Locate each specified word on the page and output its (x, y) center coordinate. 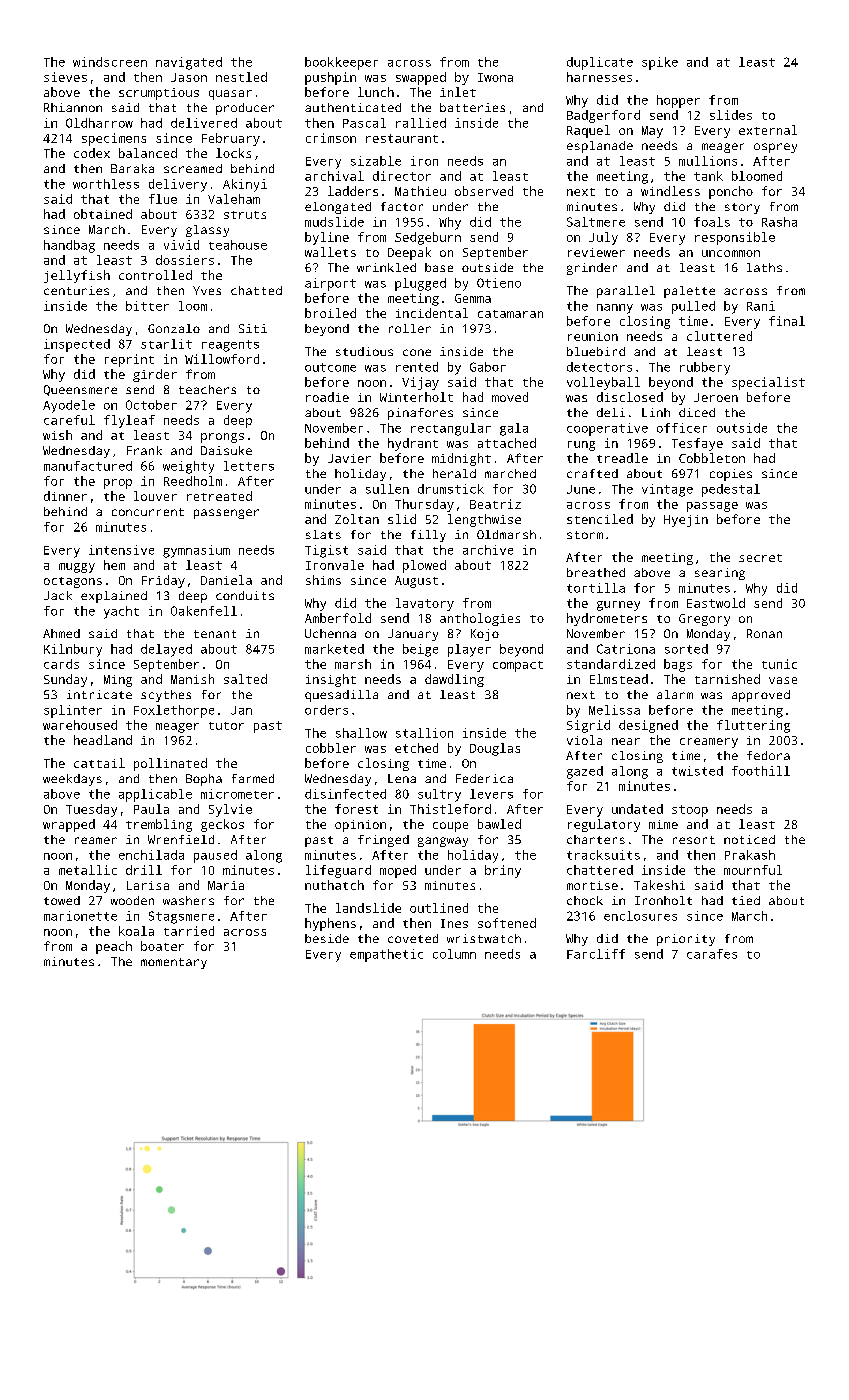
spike (660, 63)
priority (686, 940)
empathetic (386, 955)
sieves (65, 77)
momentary (174, 963)
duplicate (600, 63)
